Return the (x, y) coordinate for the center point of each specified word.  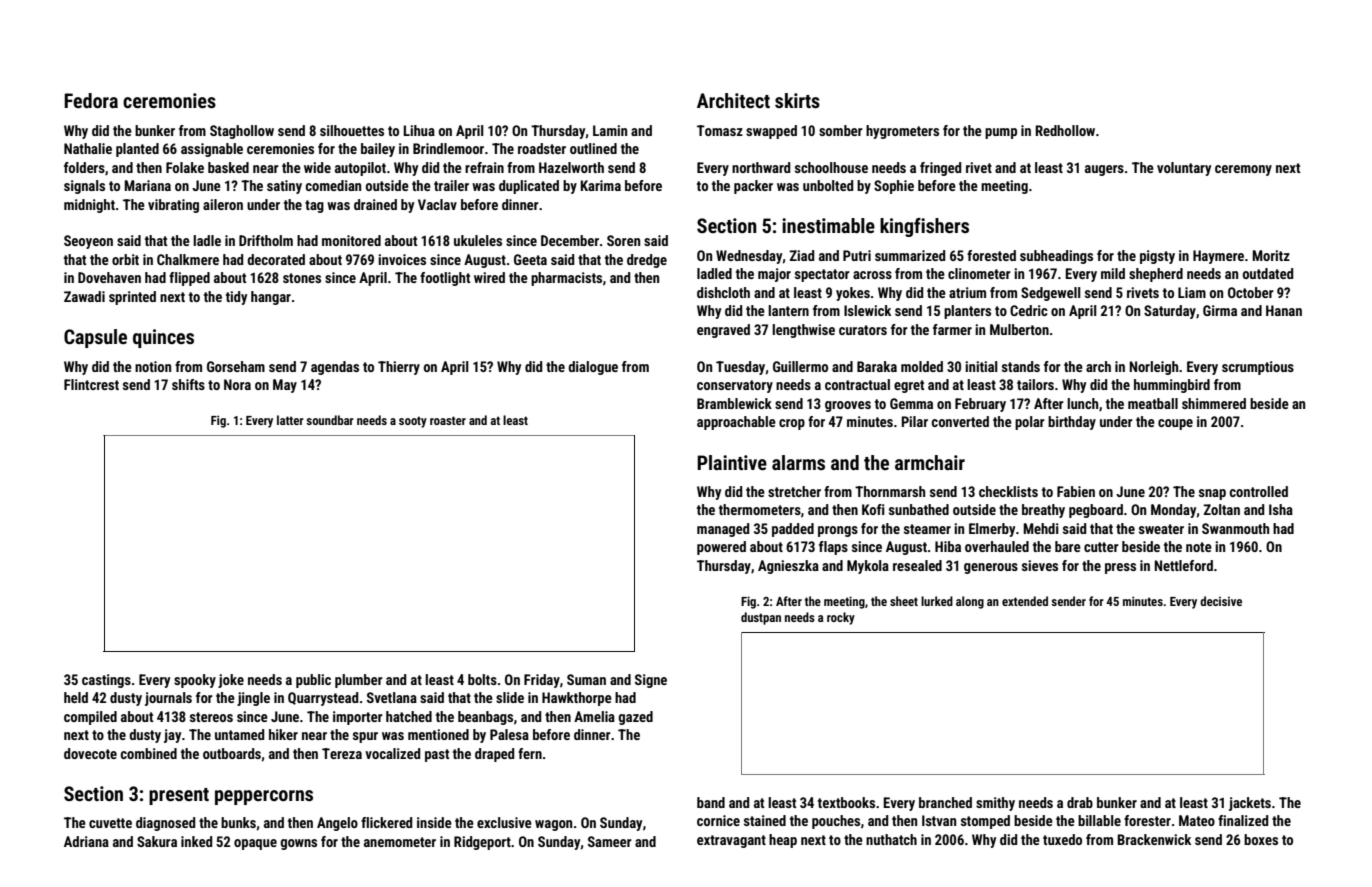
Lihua (419, 130)
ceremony (1243, 170)
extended (1025, 601)
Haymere (1218, 257)
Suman (586, 679)
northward (761, 167)
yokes (853, 294)
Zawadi (84, 296)
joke (231, 681)
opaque (255, 844)
